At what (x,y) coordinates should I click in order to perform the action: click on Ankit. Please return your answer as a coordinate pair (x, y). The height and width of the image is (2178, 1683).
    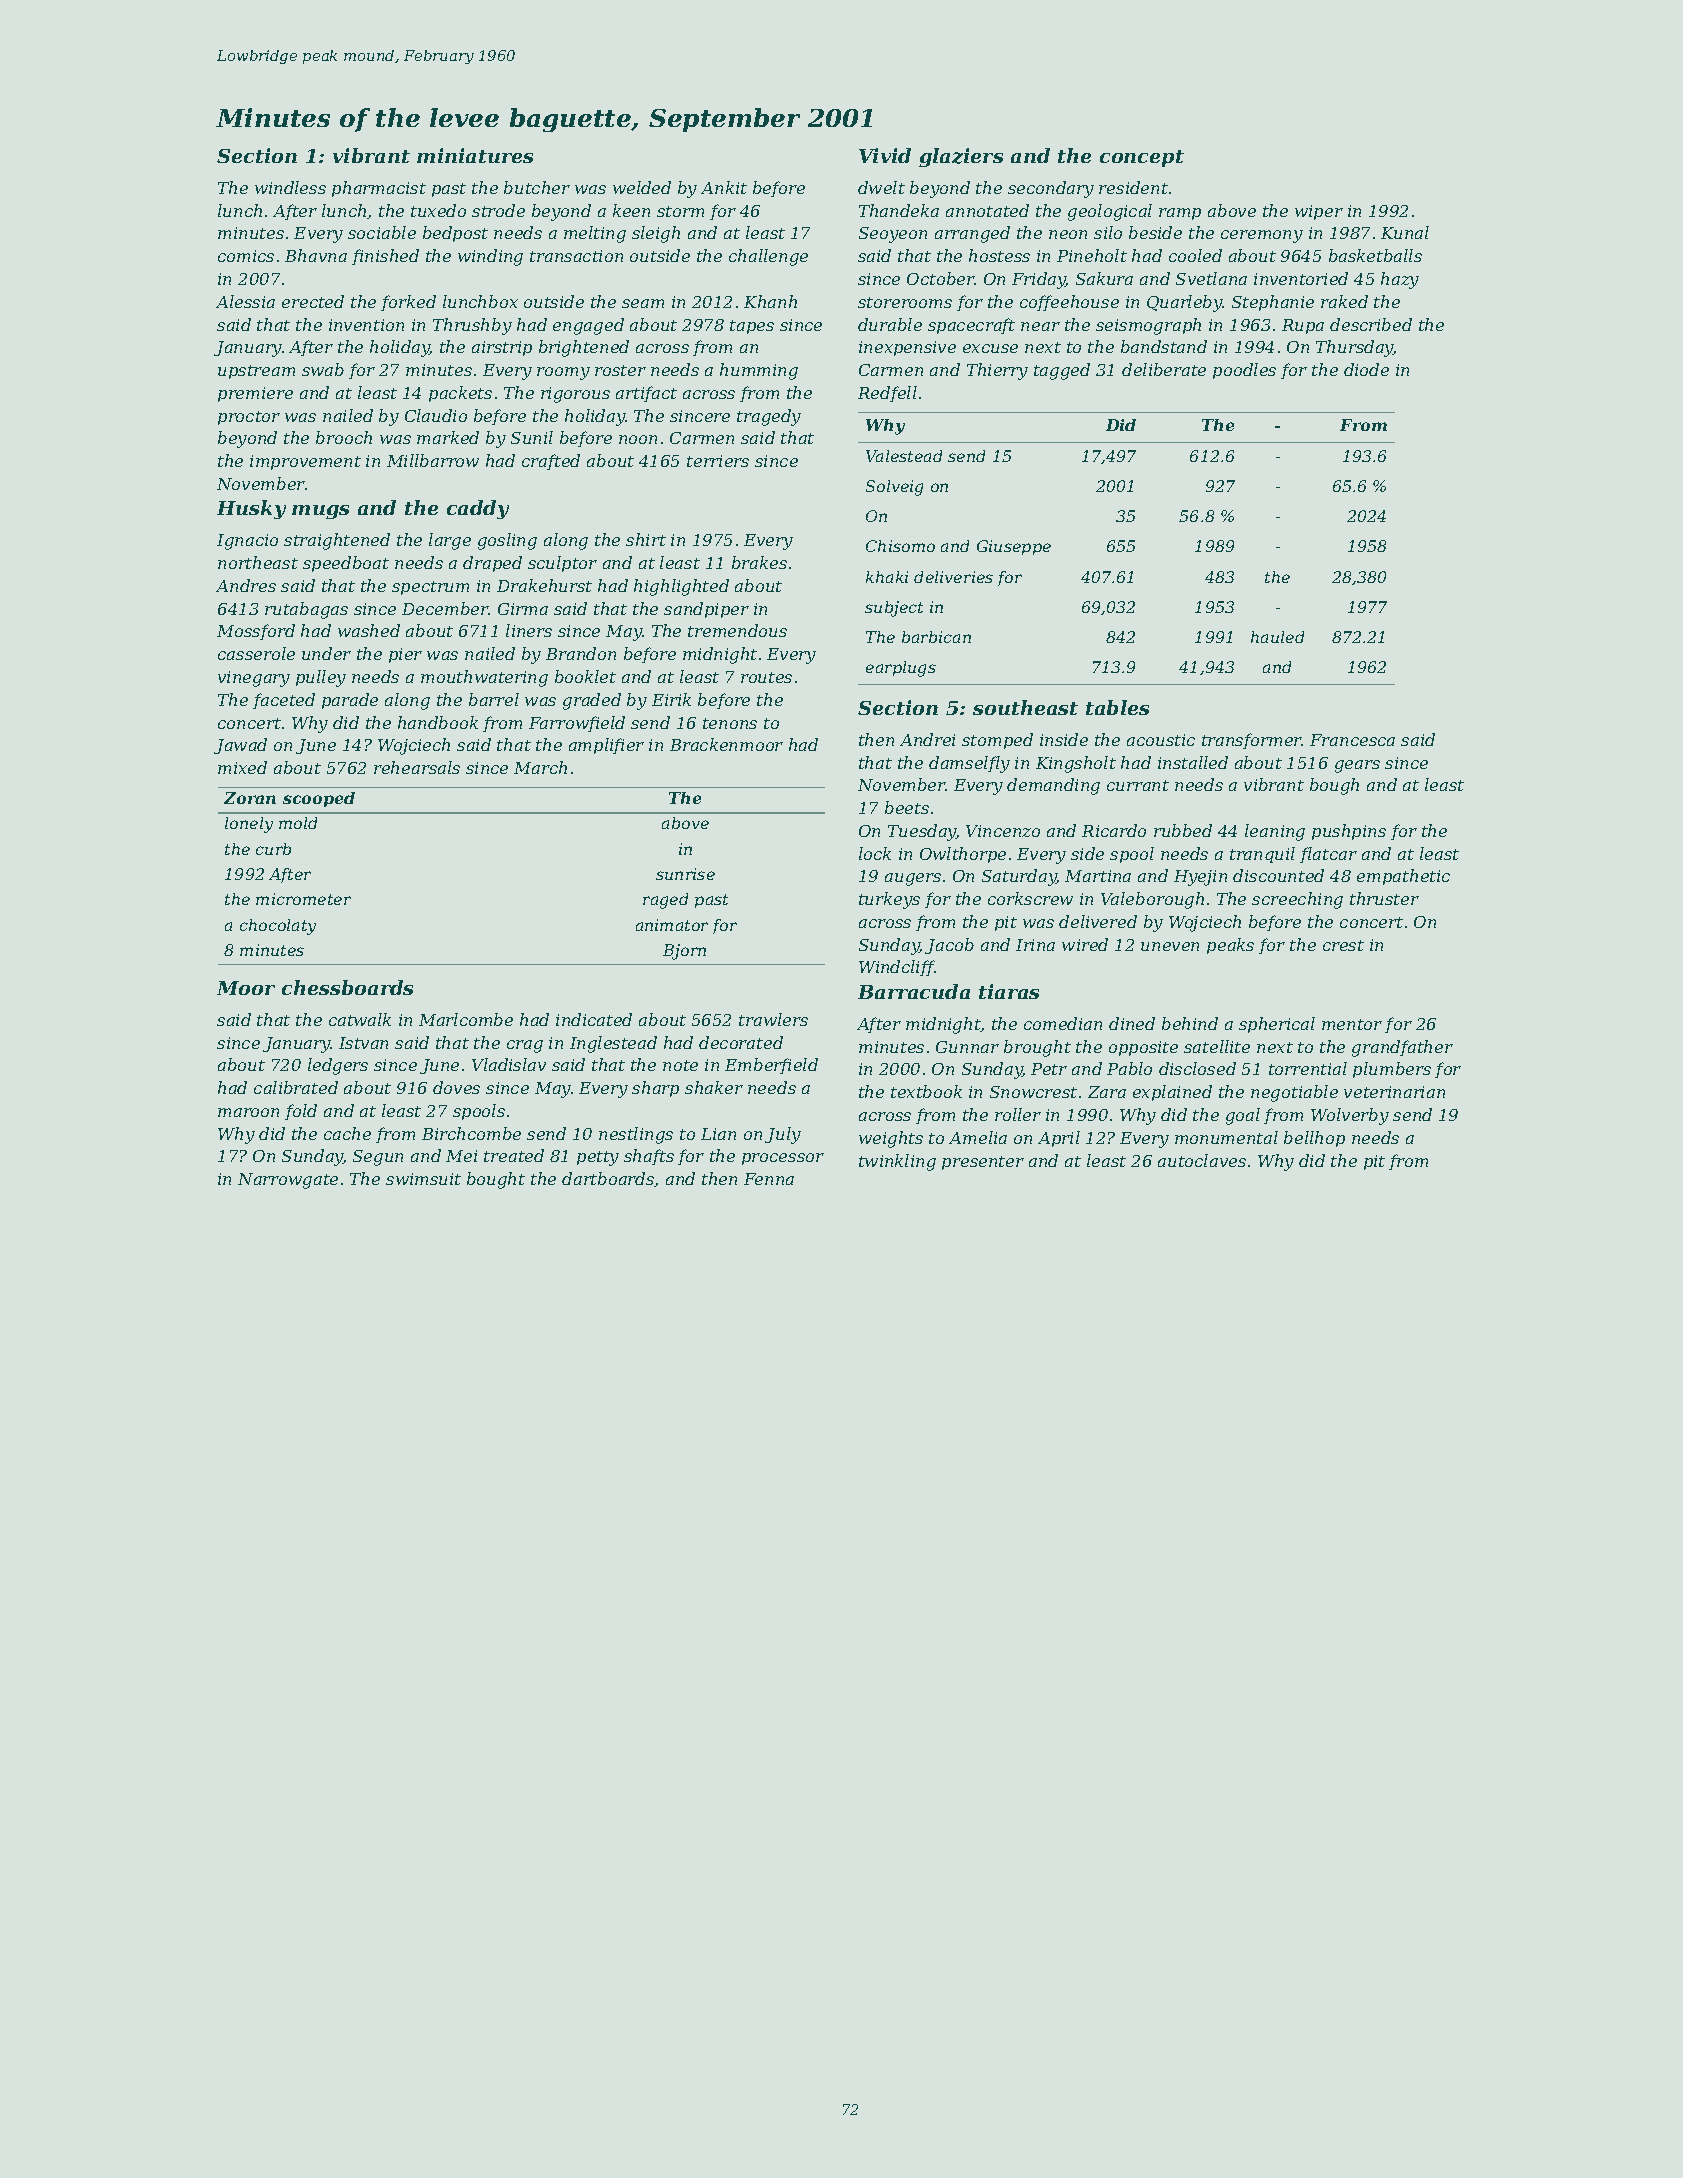
    Looking at the image, I should click on (724, 187).
